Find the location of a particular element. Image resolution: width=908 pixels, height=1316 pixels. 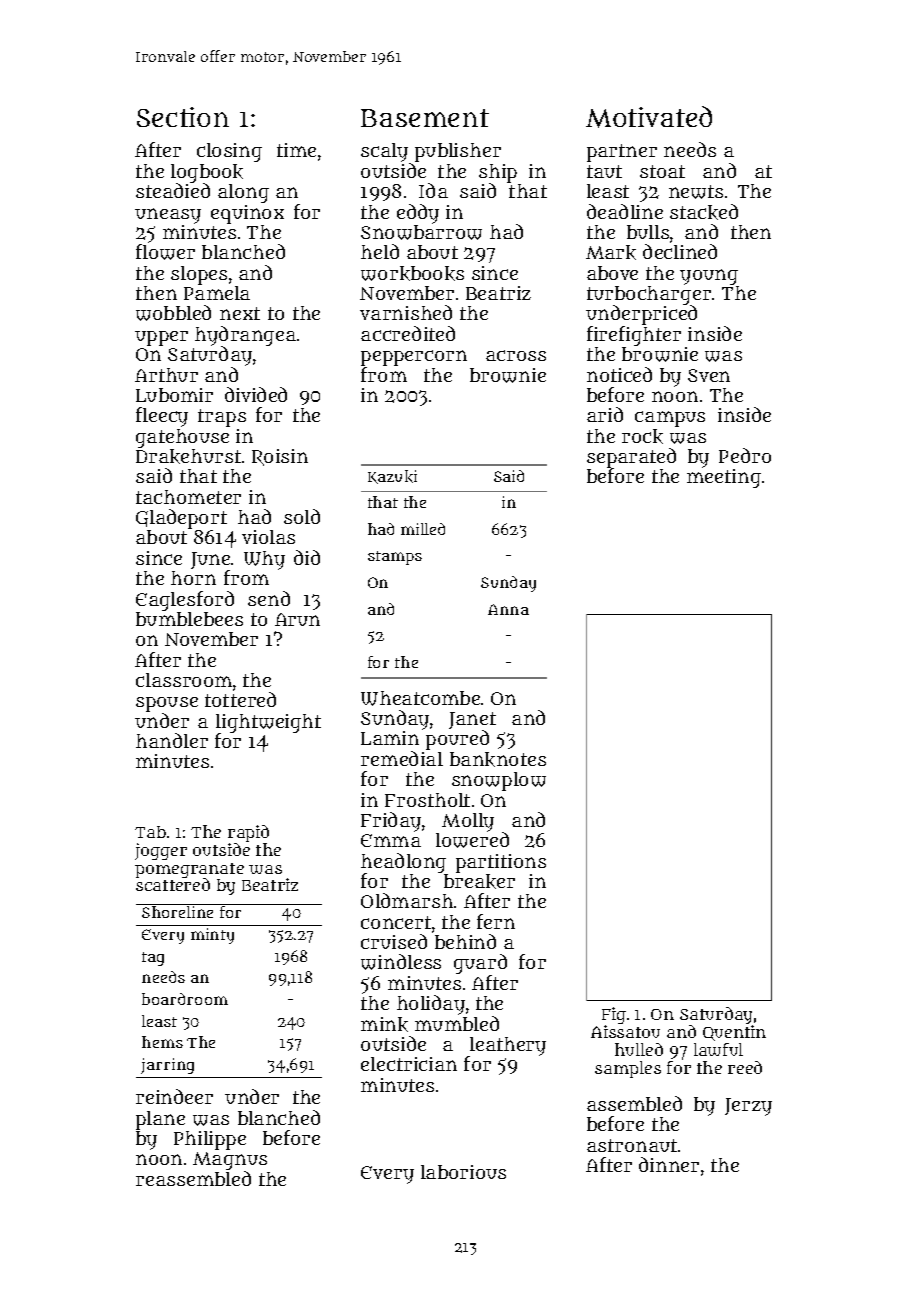

Section is located at coordinates (183, 117).
